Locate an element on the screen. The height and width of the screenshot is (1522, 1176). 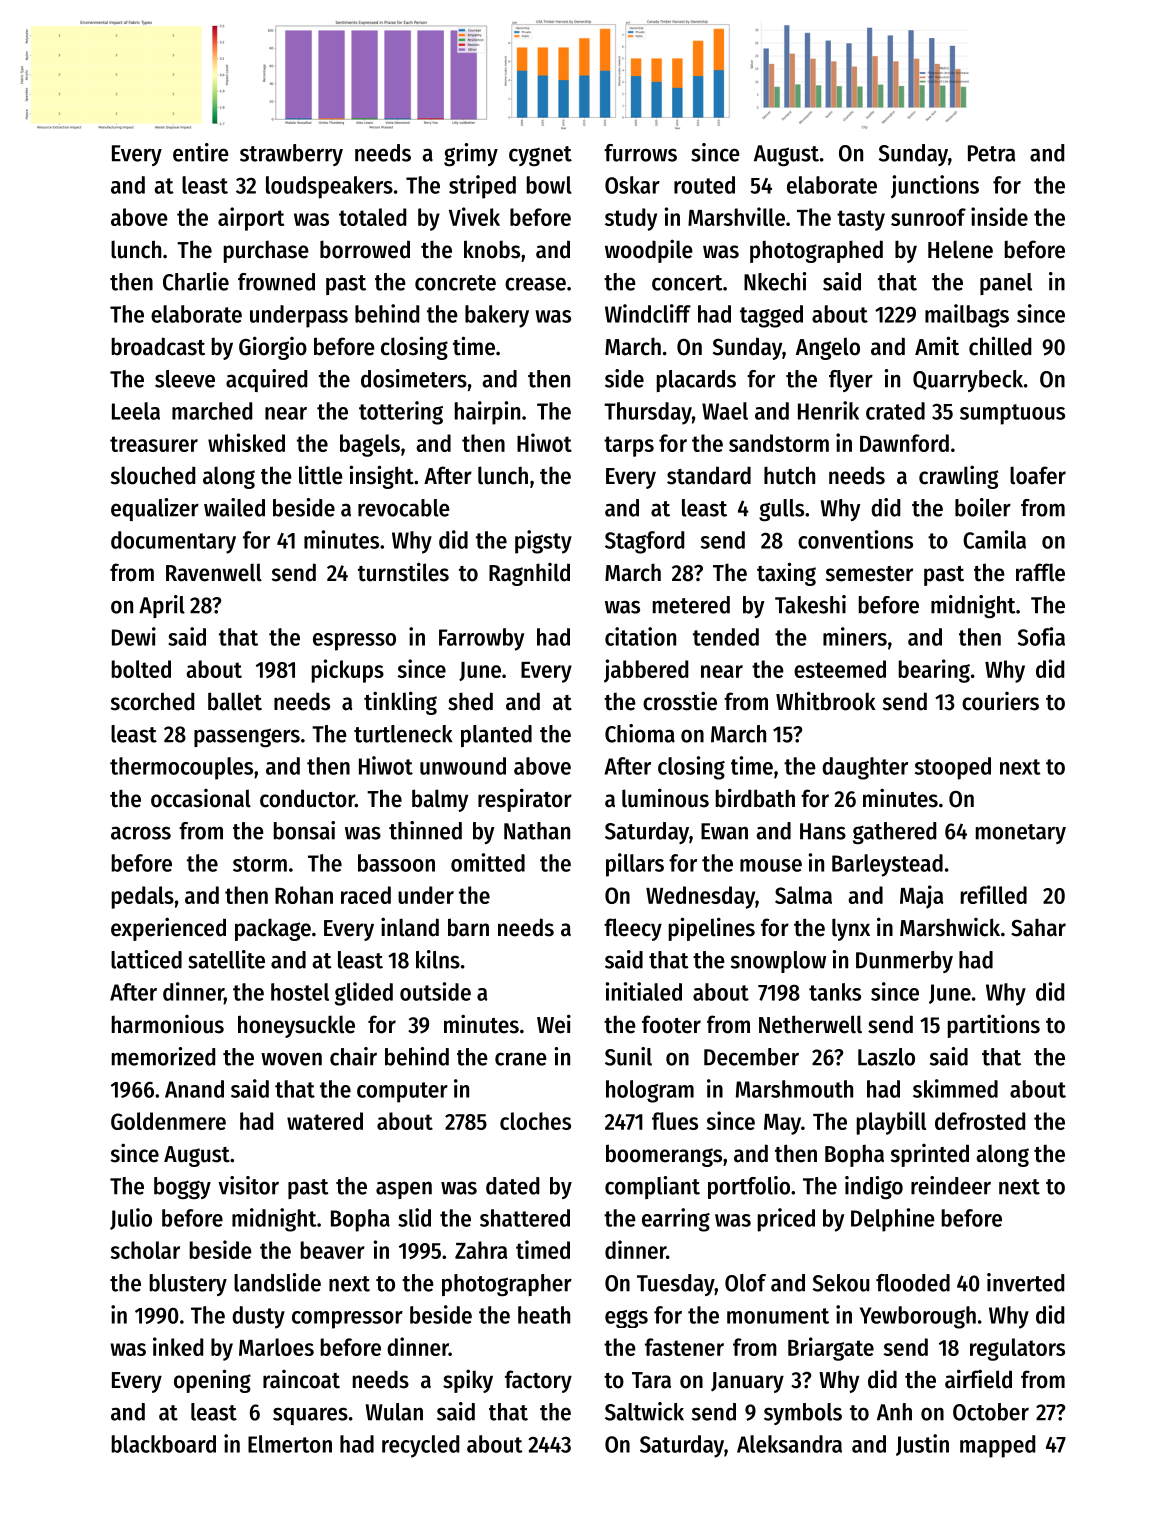
symbols is located at coordinates (803, 1414).
